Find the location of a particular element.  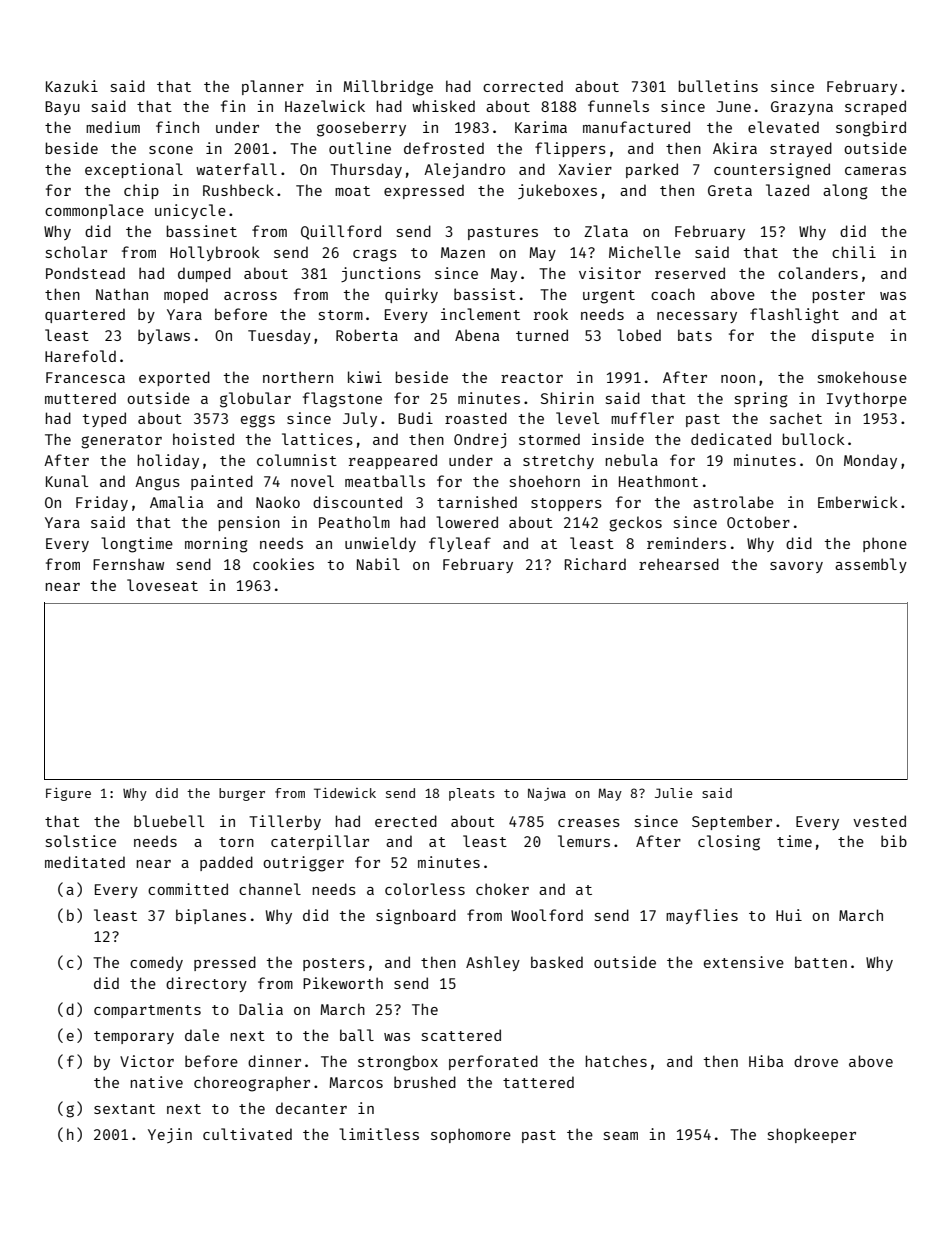

mayflies is located at coordinates (702, 916).
